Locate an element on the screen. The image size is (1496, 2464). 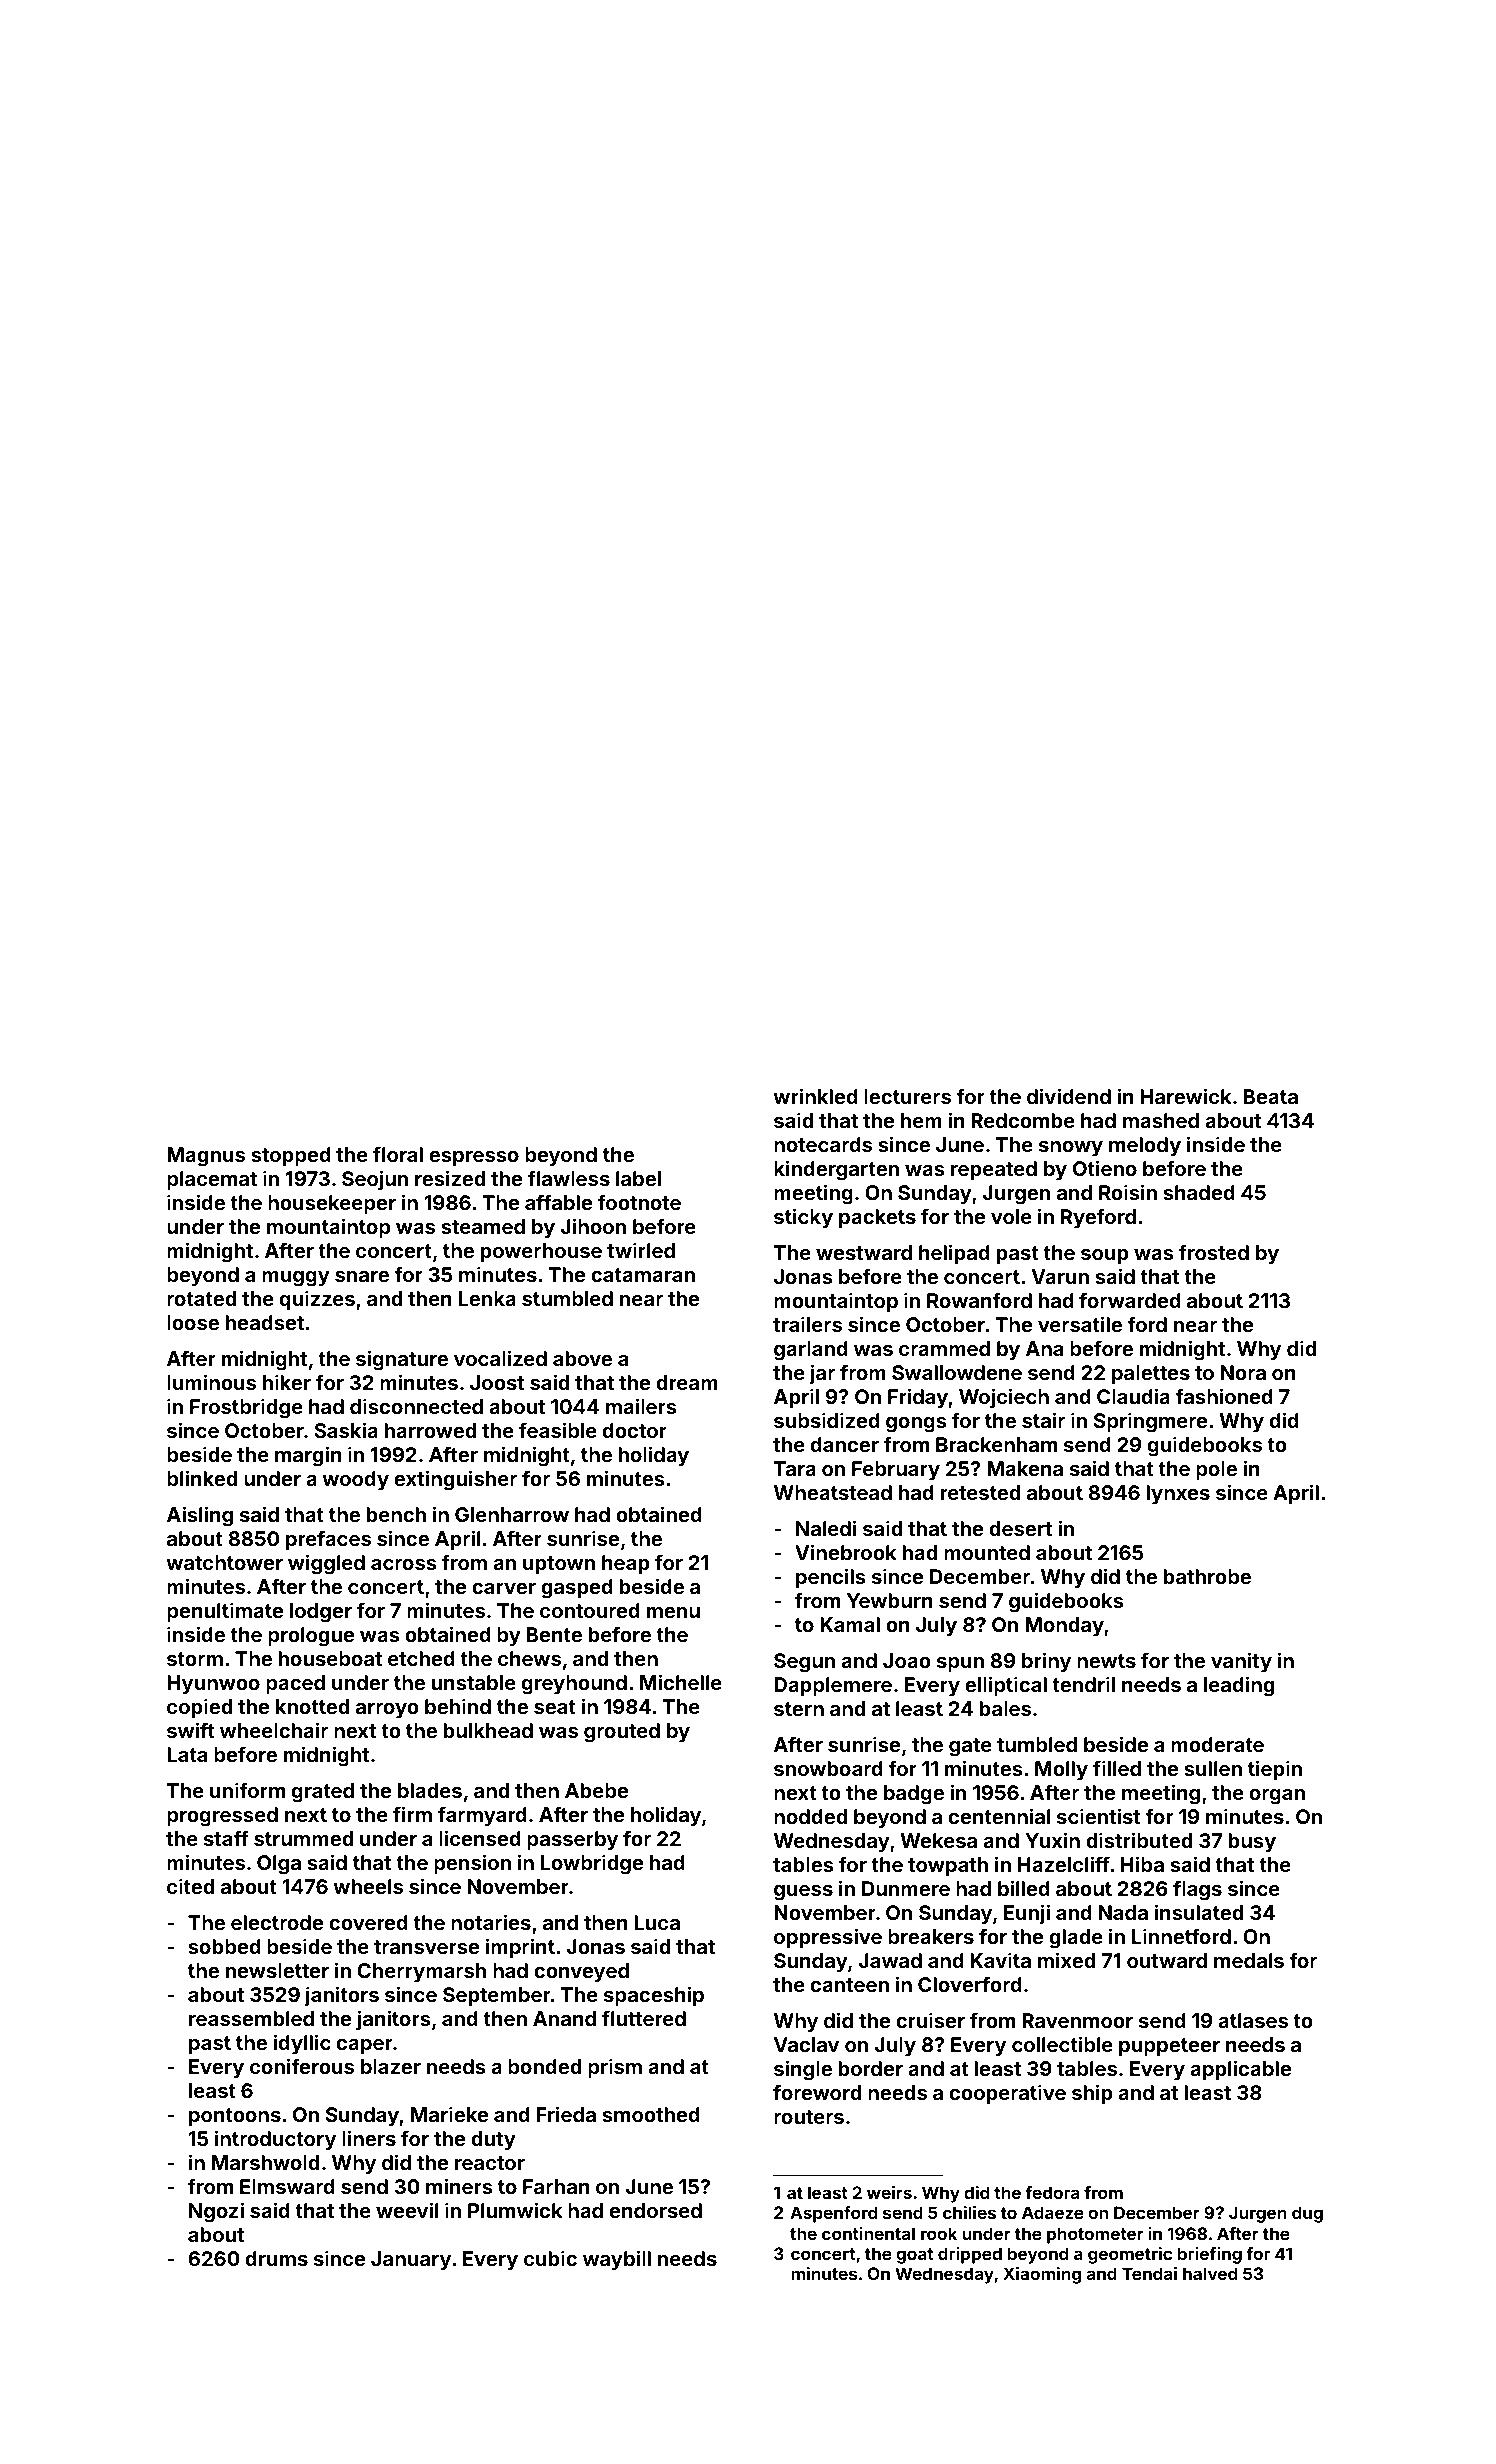
watchtower is located at coordinates (224, 1562).
